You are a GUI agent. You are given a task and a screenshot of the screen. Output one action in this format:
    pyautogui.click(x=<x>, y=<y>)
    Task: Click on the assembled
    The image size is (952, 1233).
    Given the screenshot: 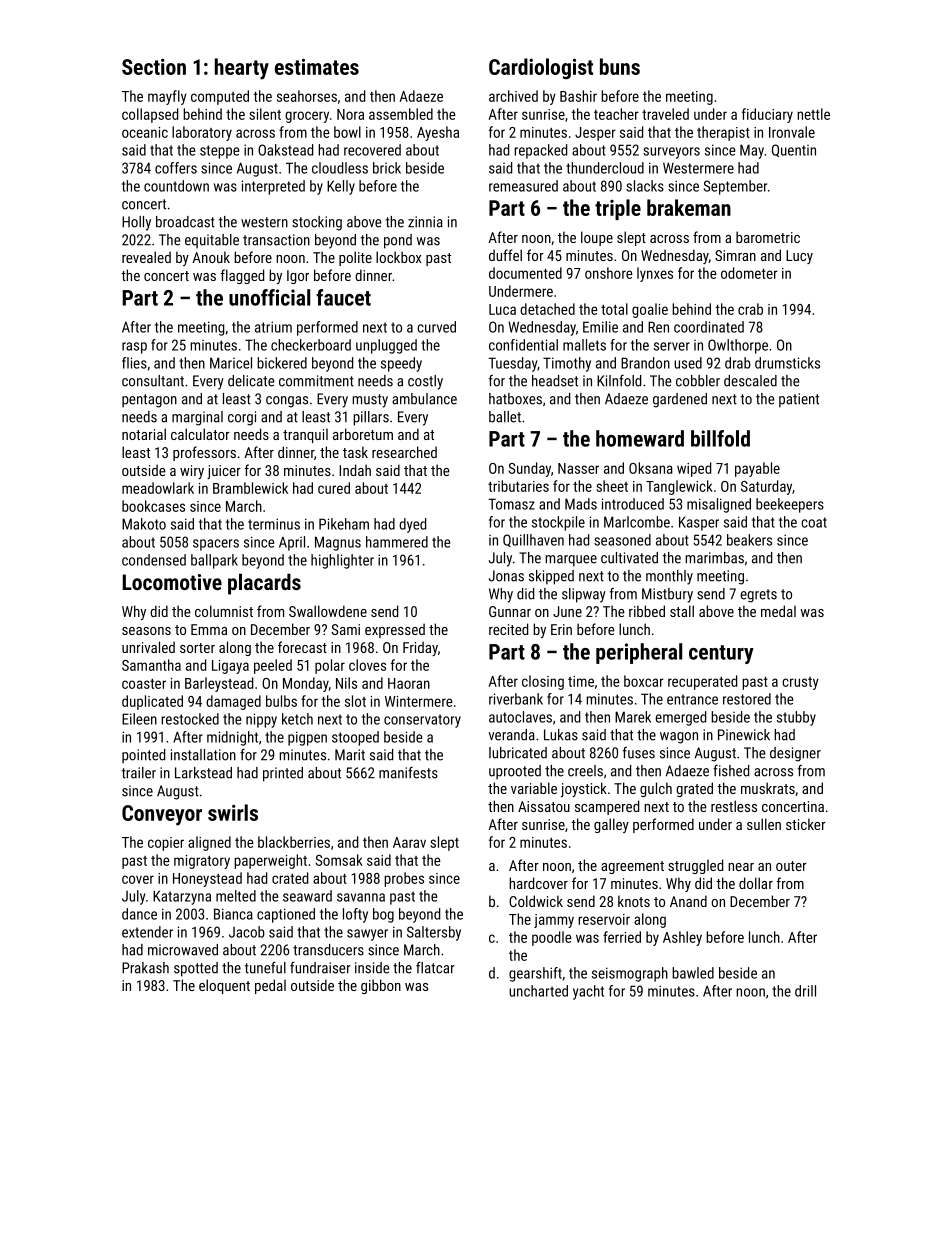 What is the action you would take?
    pyautogui.click(x=401, y=114)
